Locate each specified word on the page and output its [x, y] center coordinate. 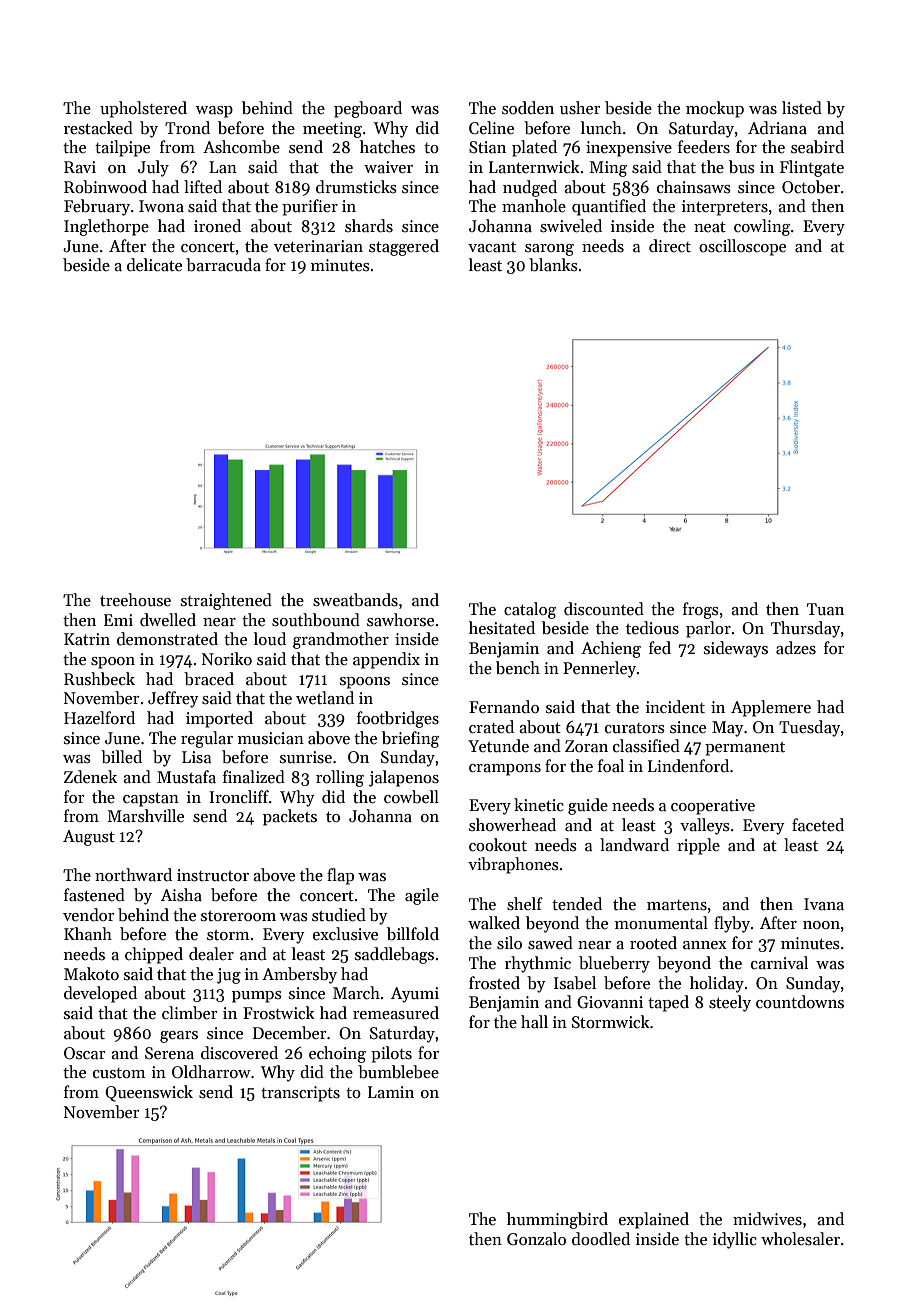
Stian [487, 147]
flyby [732, 924]
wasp [214, 112]
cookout [498, 845]
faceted [818, 825]
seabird [817, 147]
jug [229, 976]
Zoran [586, 746]
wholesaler [800, 1239]
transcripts [300, 1094]
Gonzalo [536, 1239]
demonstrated [167, 639]
